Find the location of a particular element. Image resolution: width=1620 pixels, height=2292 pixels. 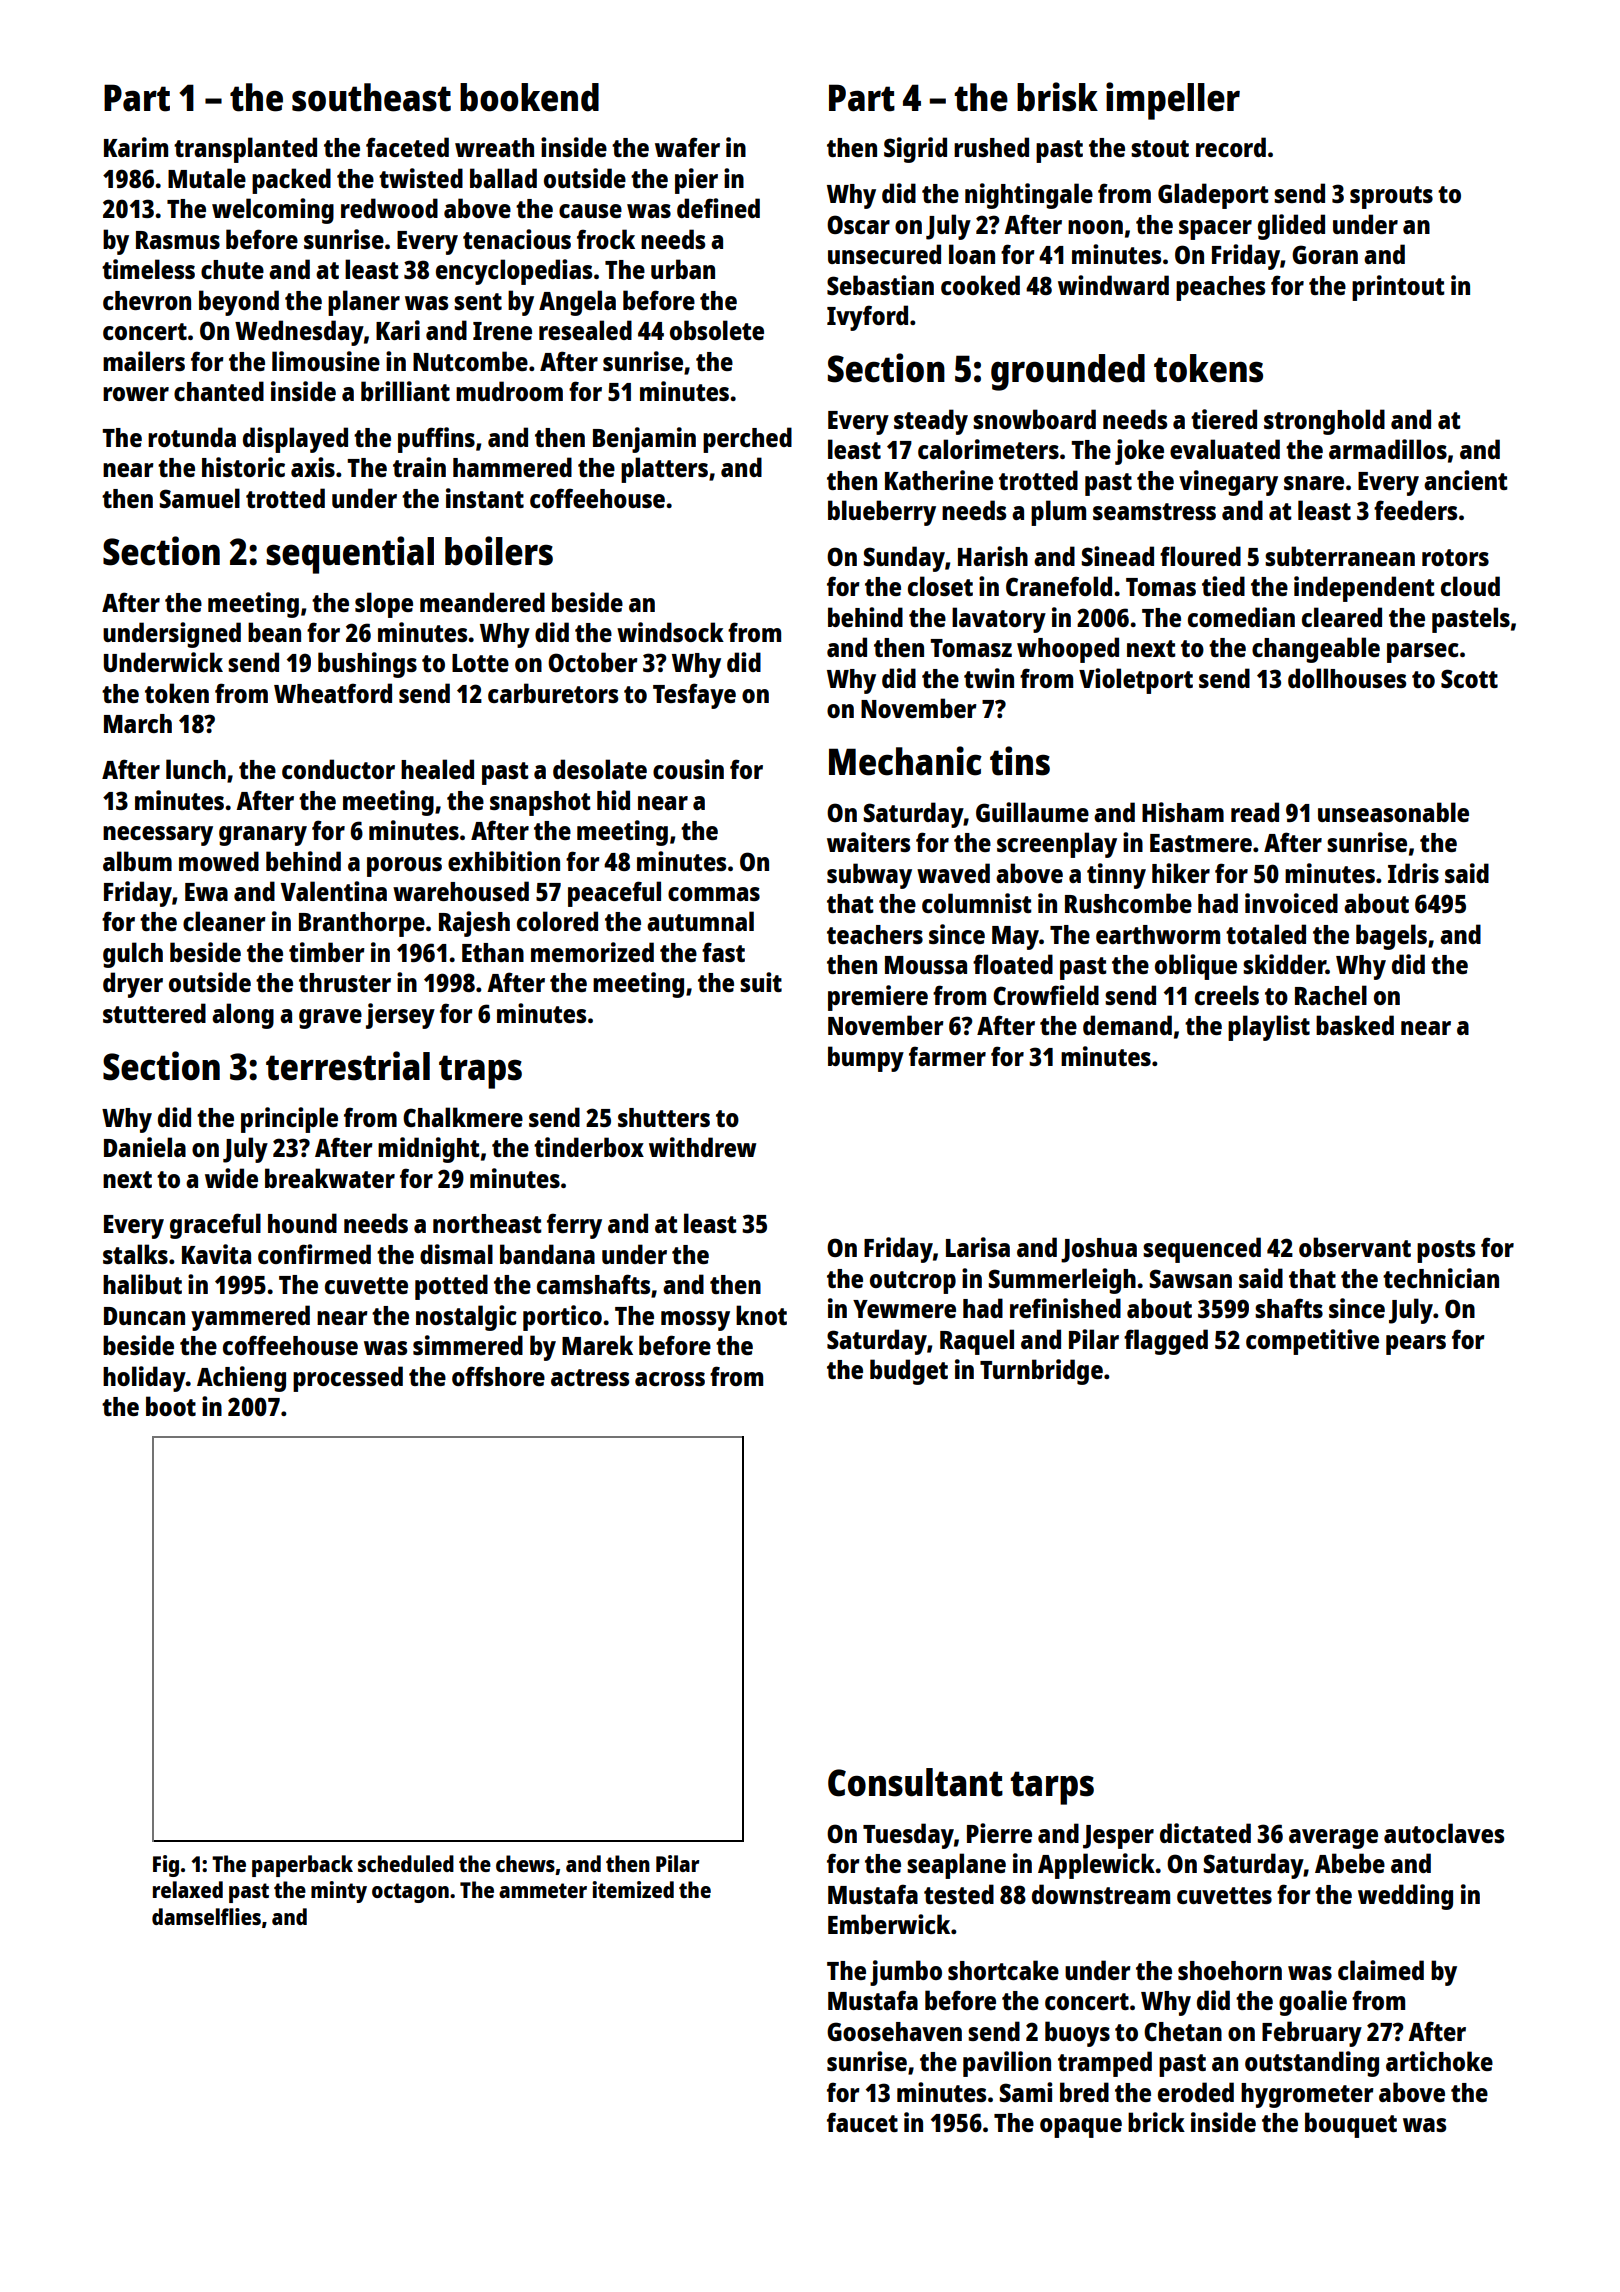

bookend is located at coordinates (529, 97).
